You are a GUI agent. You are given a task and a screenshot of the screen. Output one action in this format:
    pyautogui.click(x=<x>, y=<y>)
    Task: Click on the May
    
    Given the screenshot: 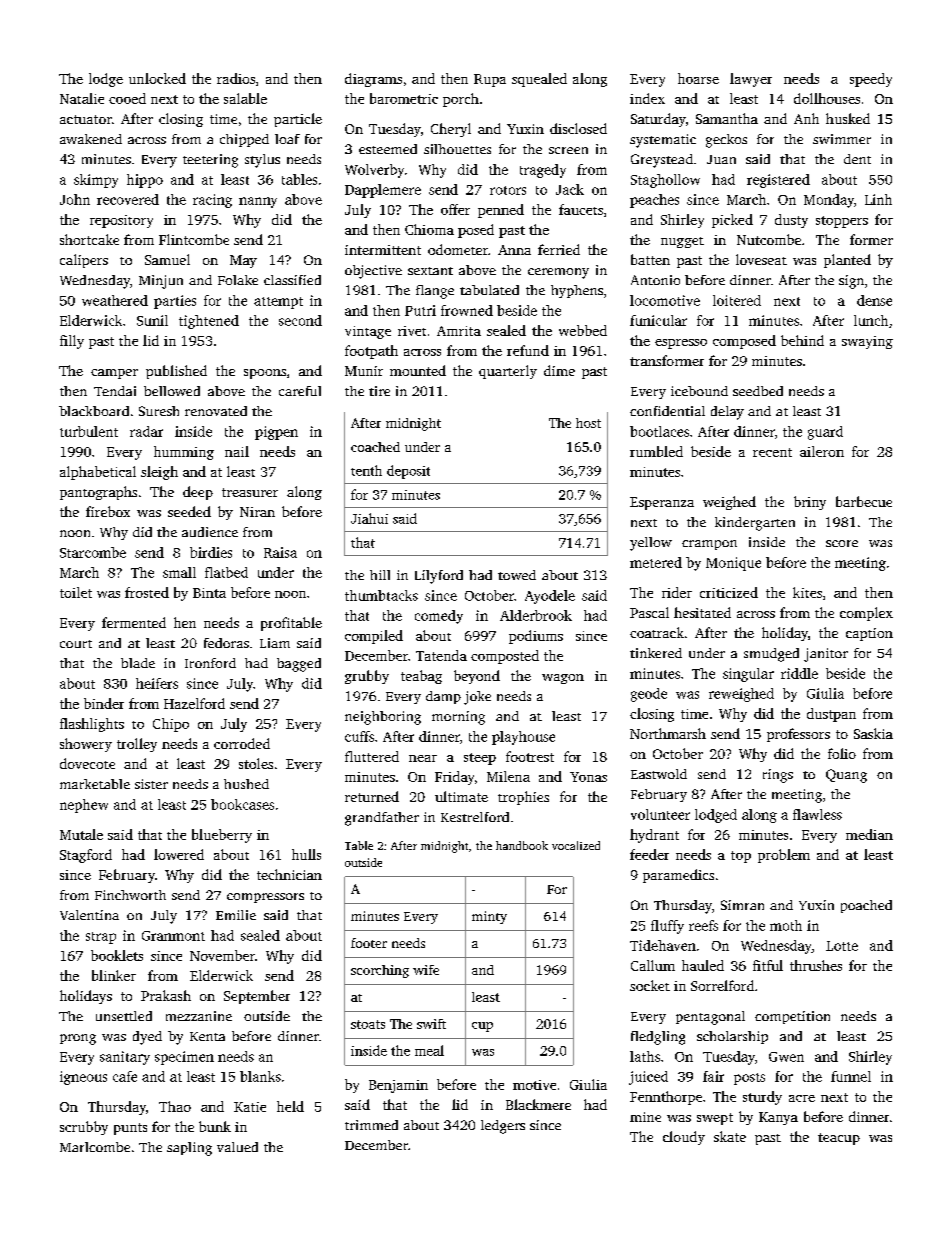 What is the action you would take?
    pyautogui.click(x=243, y=261)
